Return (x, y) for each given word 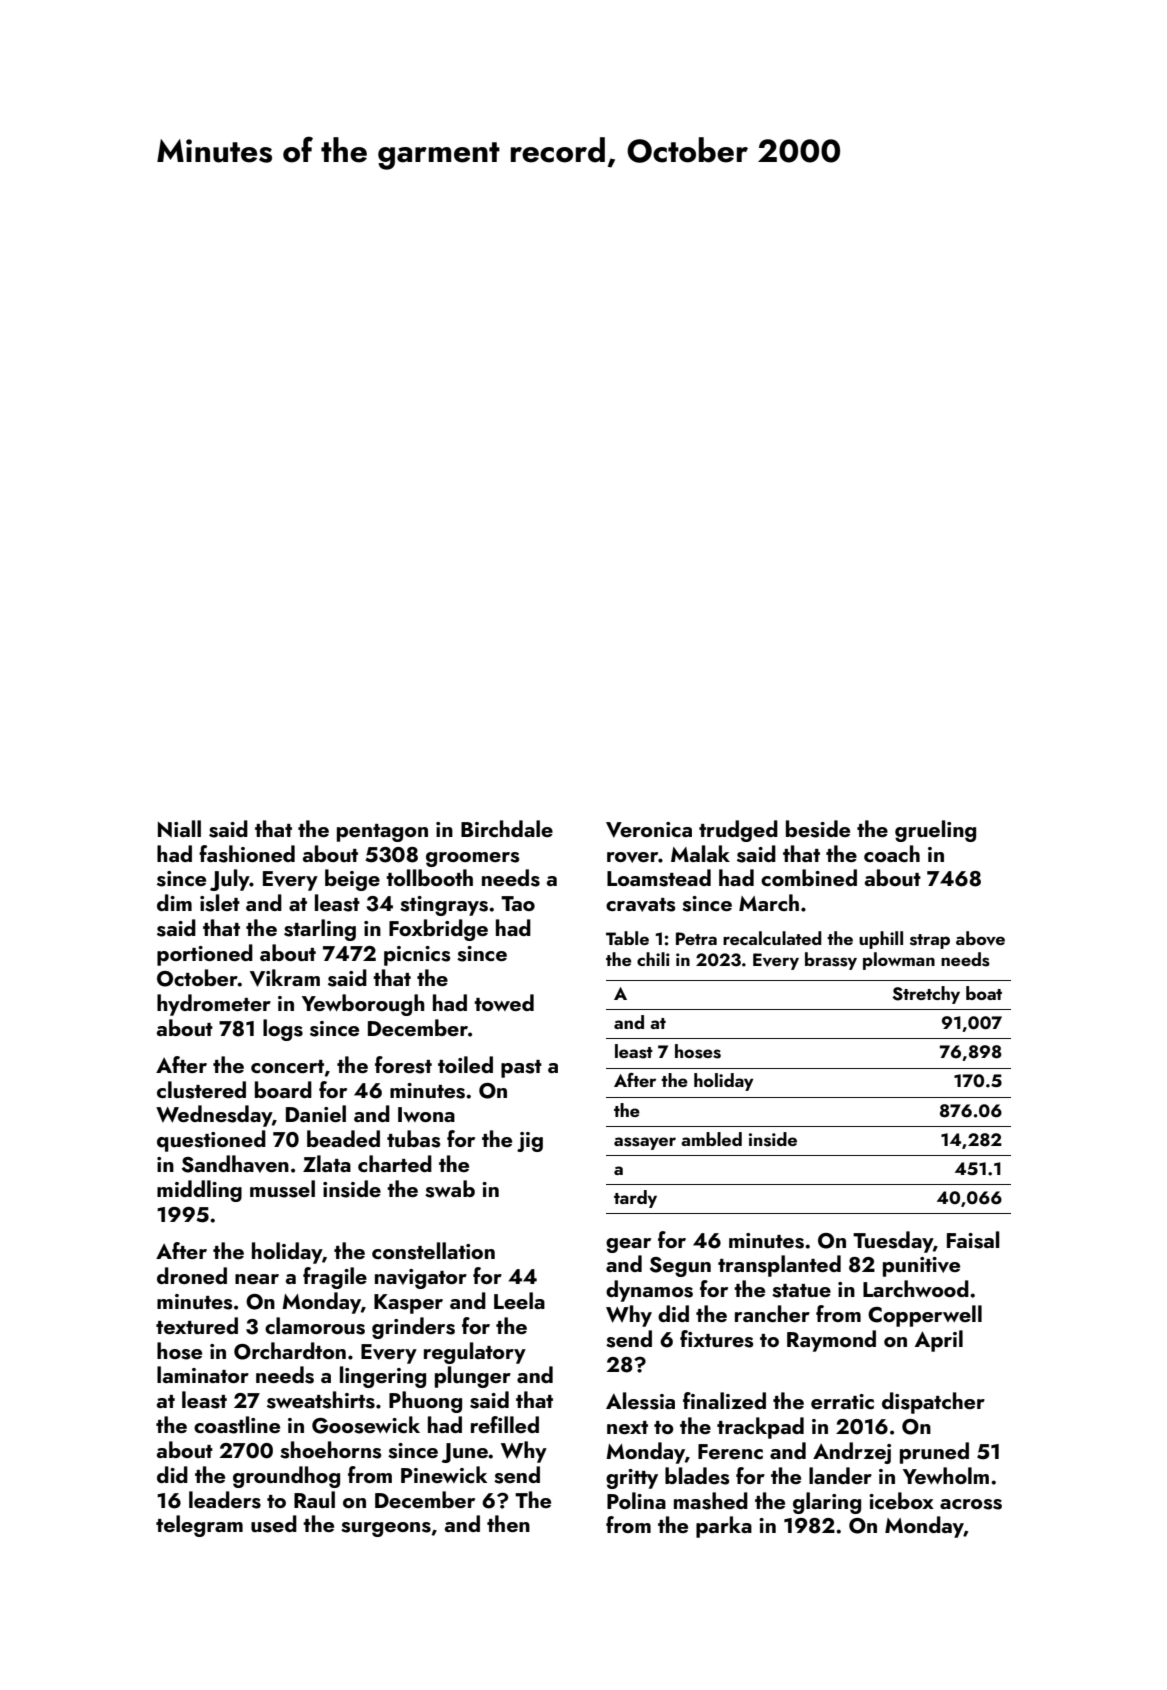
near (257, 1279)
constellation (433, 1251)
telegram (199, 1526)
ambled (711, 1139)
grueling (935, 831)
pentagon (382, 833)
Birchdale (507, 828)
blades (697, 1476)
